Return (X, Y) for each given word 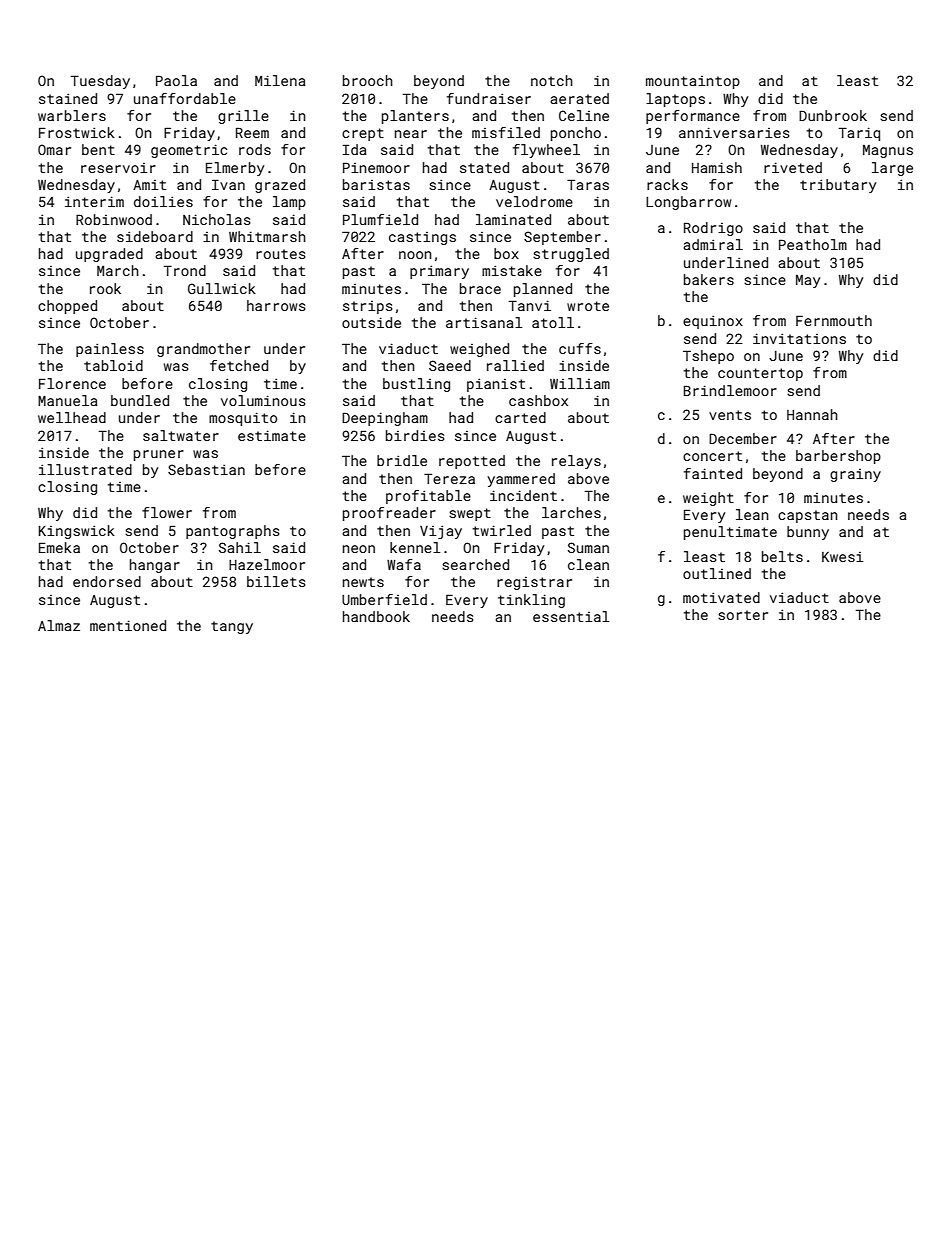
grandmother (203, 350)
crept (363, 134)
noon (415, 255)
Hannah (812, 414)
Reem (252, 132)
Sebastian (206, 469)
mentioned (128, 625)
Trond (185, 270)
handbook (376, 616)
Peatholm (813, 244)
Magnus (888, 151)
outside (371, 322)
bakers (709, 279)
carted (520, 417)
